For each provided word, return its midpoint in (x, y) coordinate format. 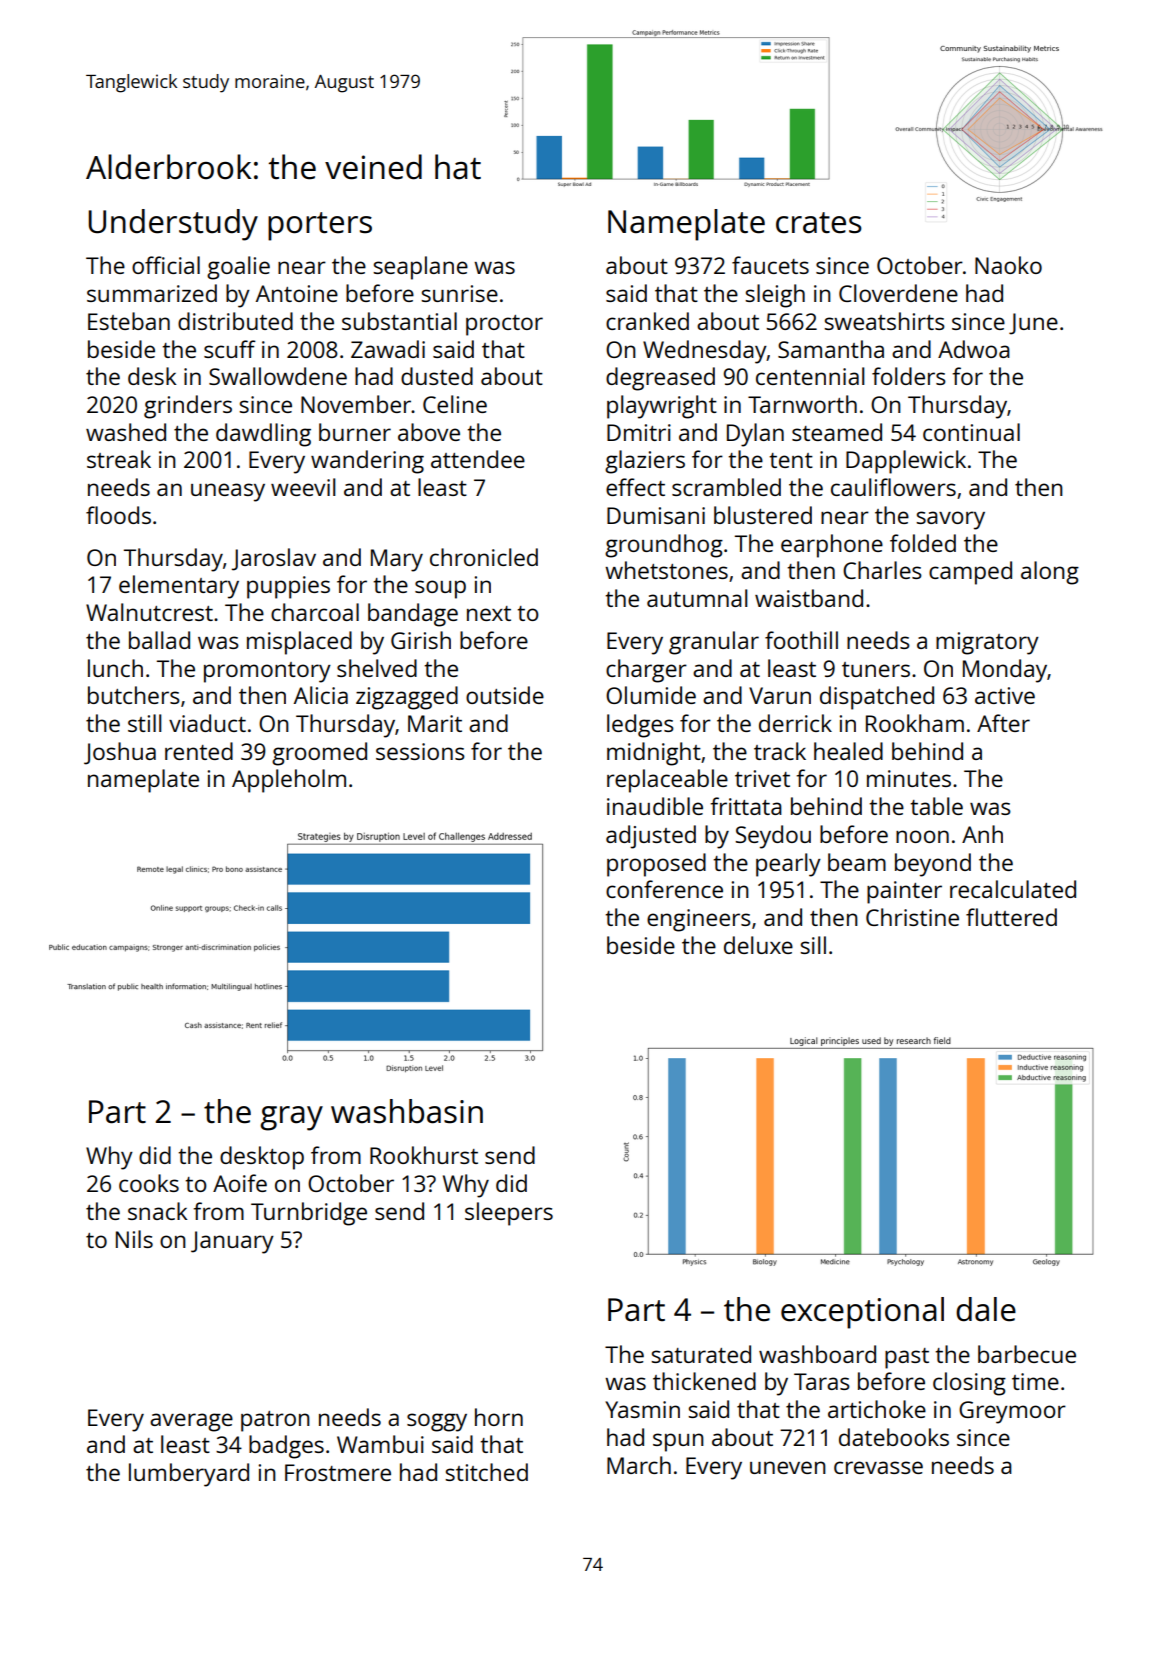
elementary (179, 587)
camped (970, 573)
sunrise (459, 293)
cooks (149, 1183)
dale (986, 1309)
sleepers (509, 1214)
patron (275, 1421)
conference (664, 889)
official (166, 265)
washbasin (407, 1111)
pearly (788, 865)
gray (291, 1118)
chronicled (484, 557)
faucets (770, 265)
